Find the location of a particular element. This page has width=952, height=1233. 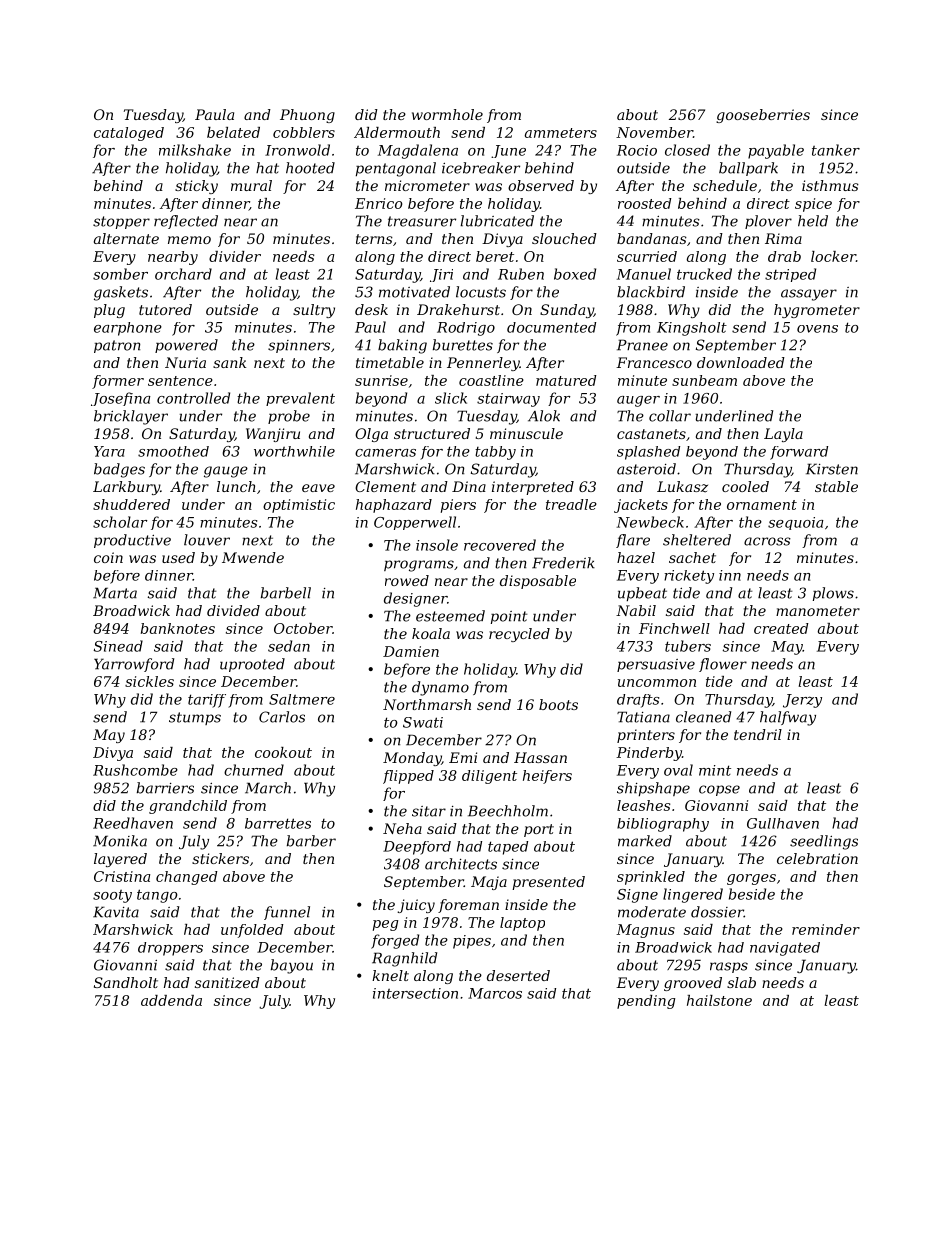

sitar is located at coordinates (429, 811).
